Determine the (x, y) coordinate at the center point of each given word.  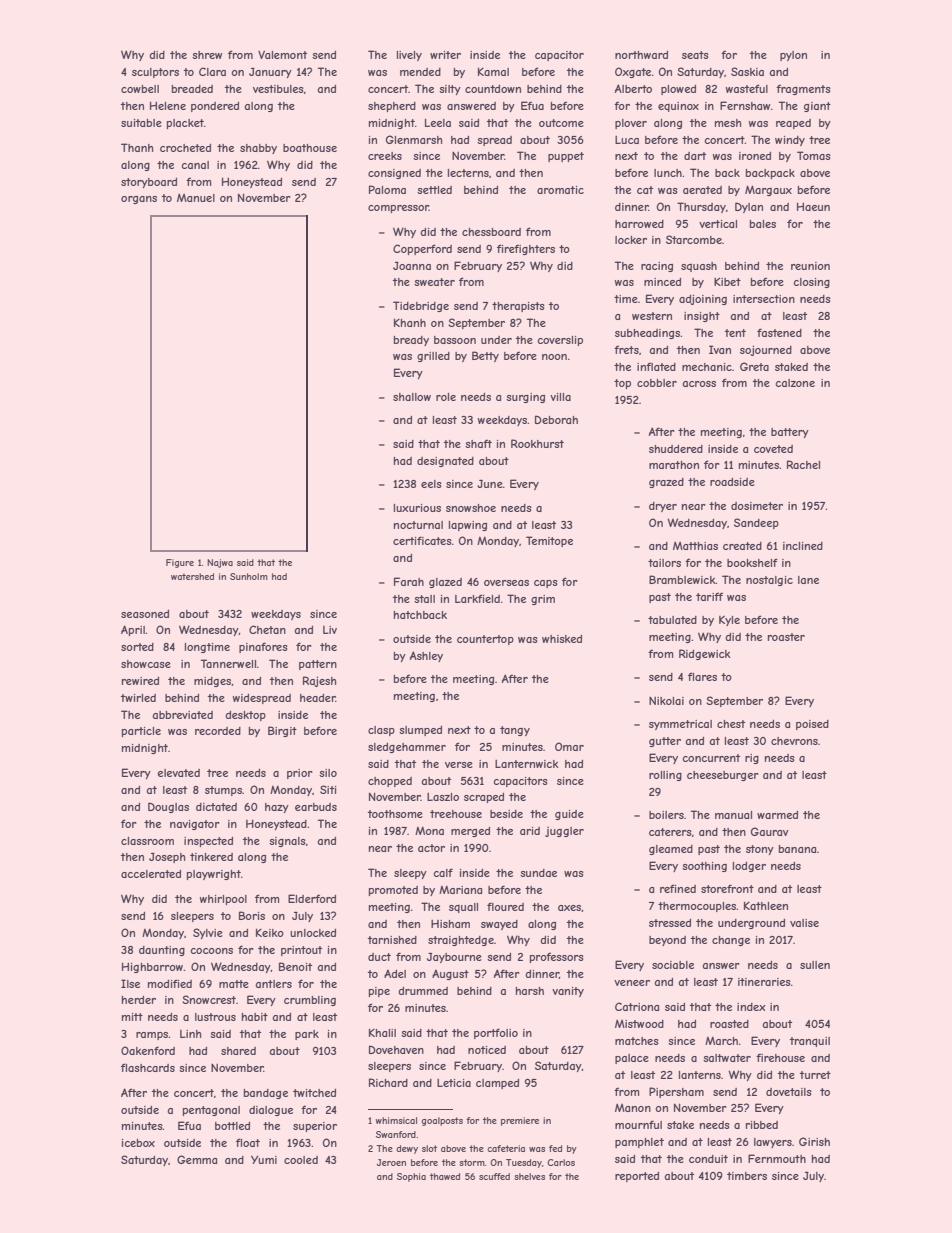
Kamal (493, 71)
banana (797, 849)
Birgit (282, 731)
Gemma (197, 1159)
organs (139, 200)
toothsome (395, 814)
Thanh (137, 147)
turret (815, 1075)
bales (763, 224)
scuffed (494, 1176)
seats (695, 55)
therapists (518, 307)
